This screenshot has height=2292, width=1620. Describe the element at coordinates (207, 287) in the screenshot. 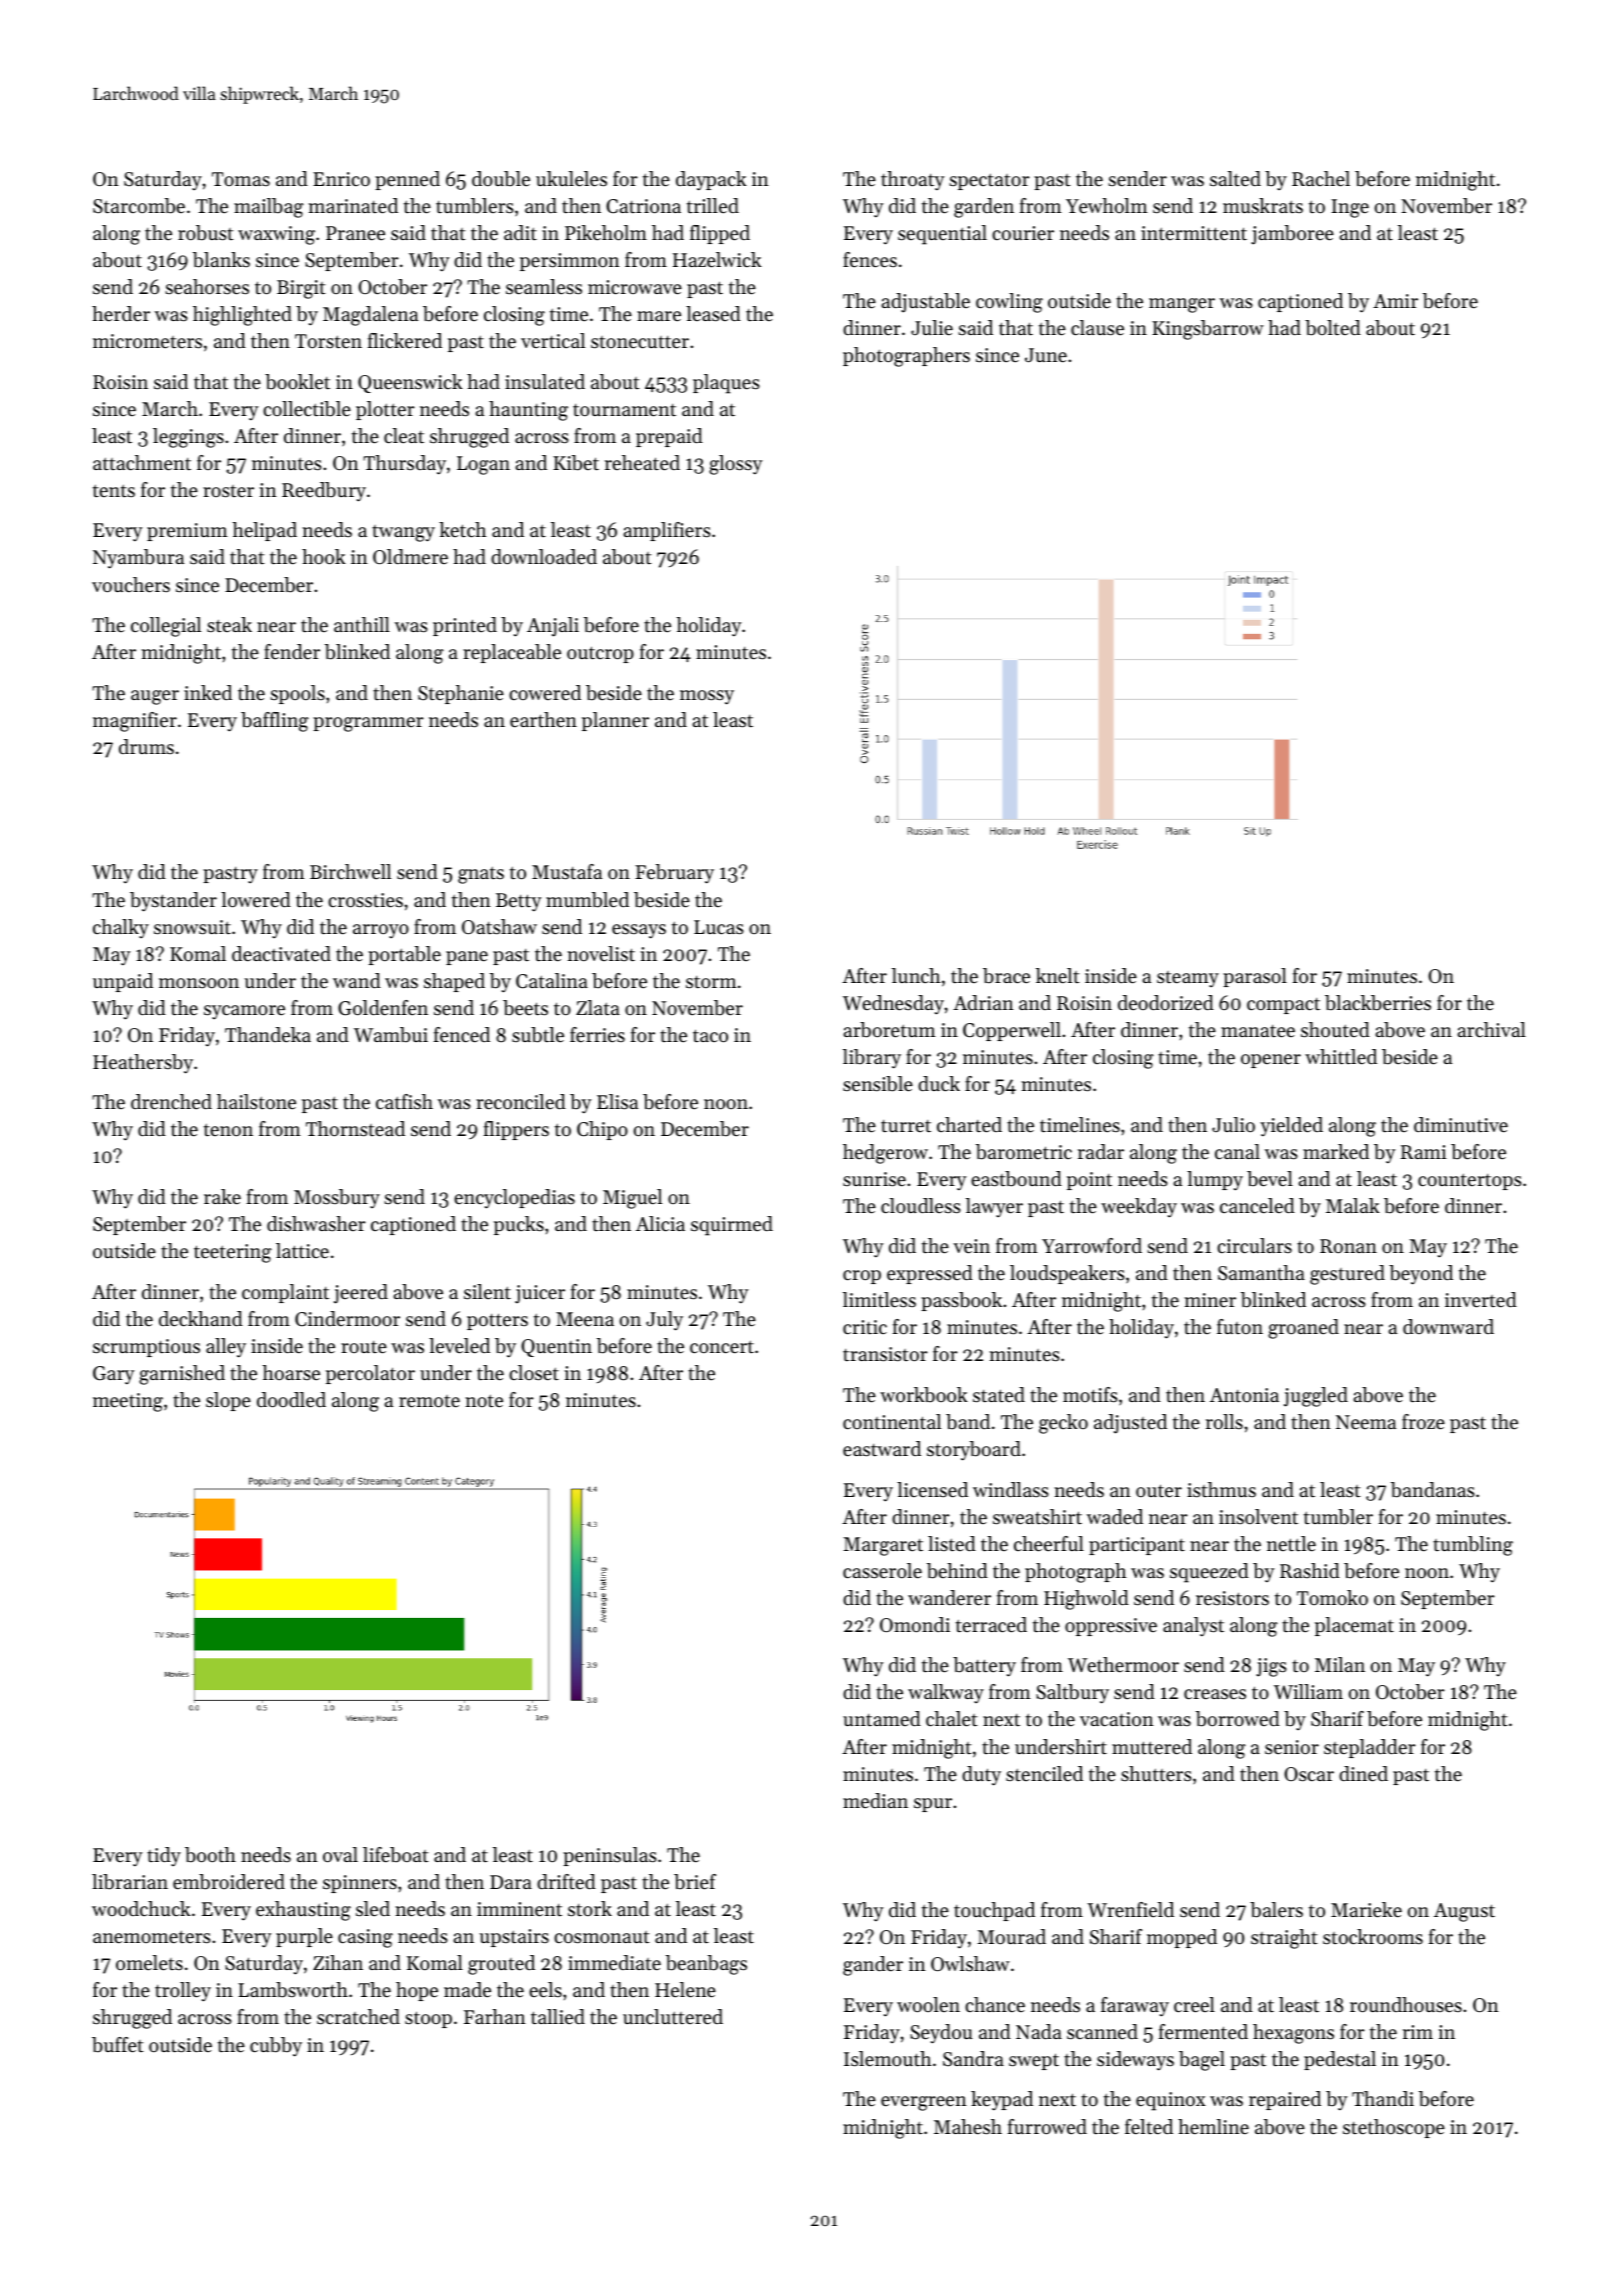

I see `seahorses` at that location.
